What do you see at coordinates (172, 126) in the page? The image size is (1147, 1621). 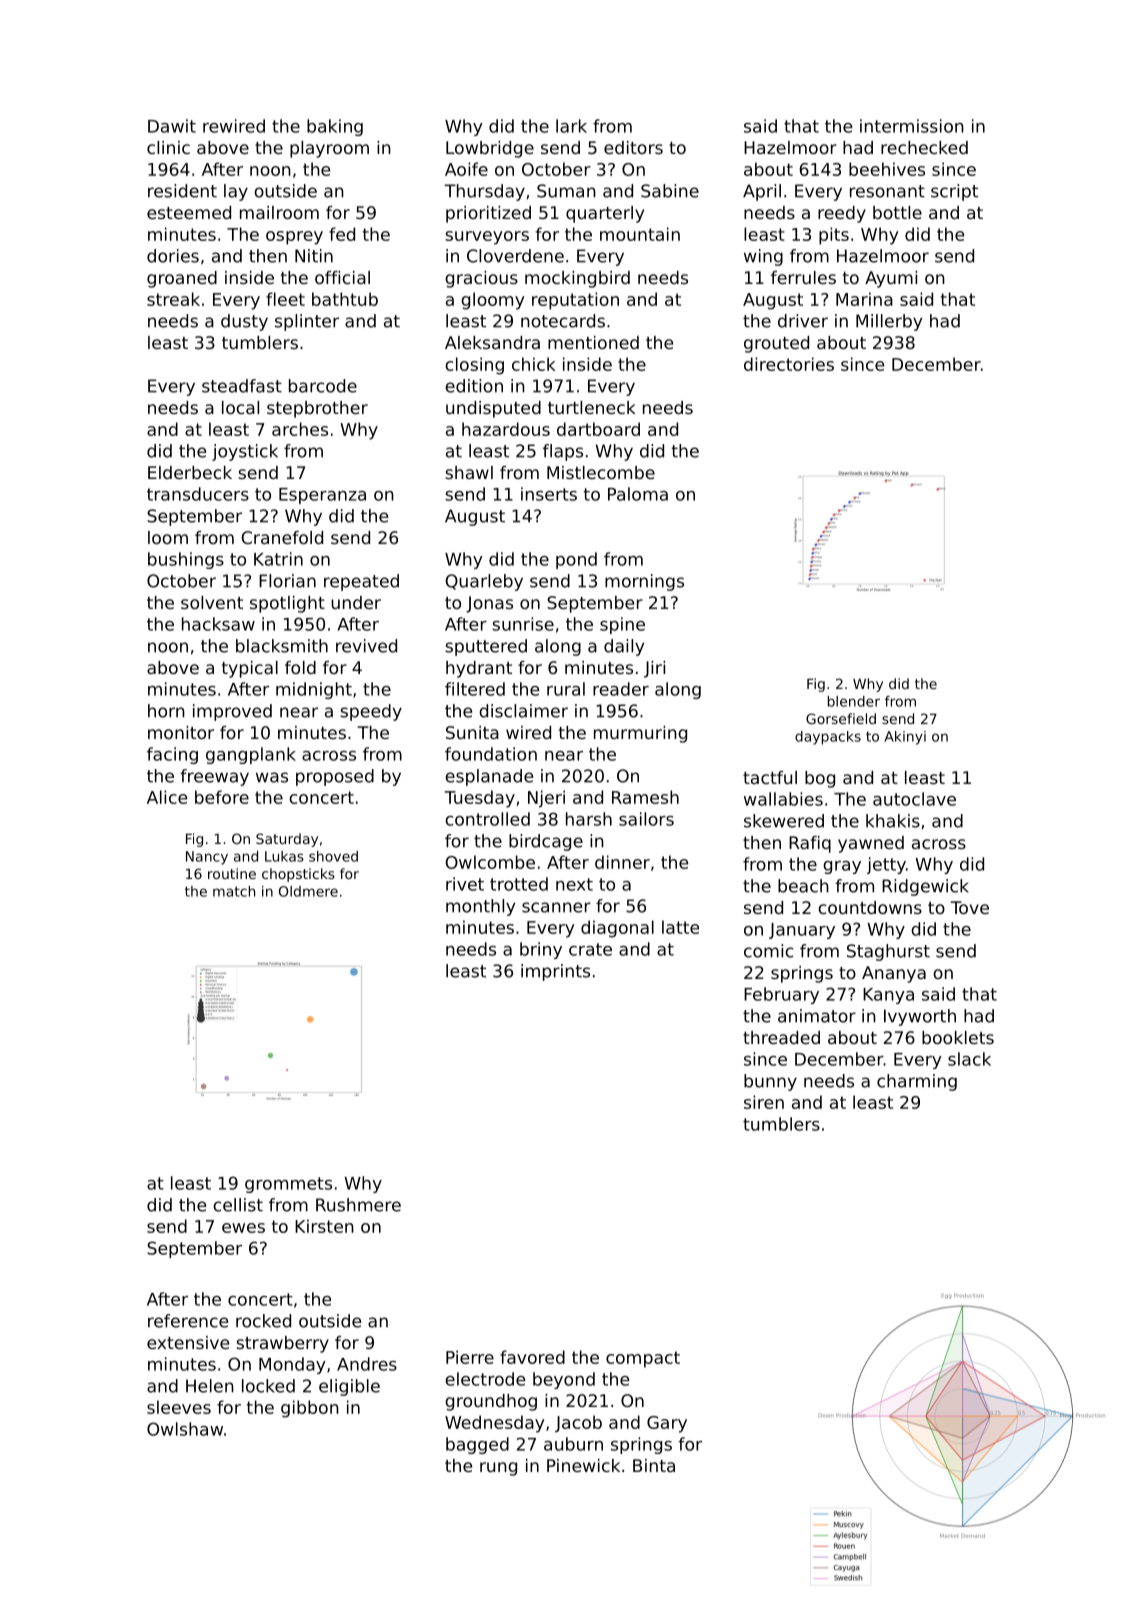 I see `Dawit` at bounding box center [172, 126].
